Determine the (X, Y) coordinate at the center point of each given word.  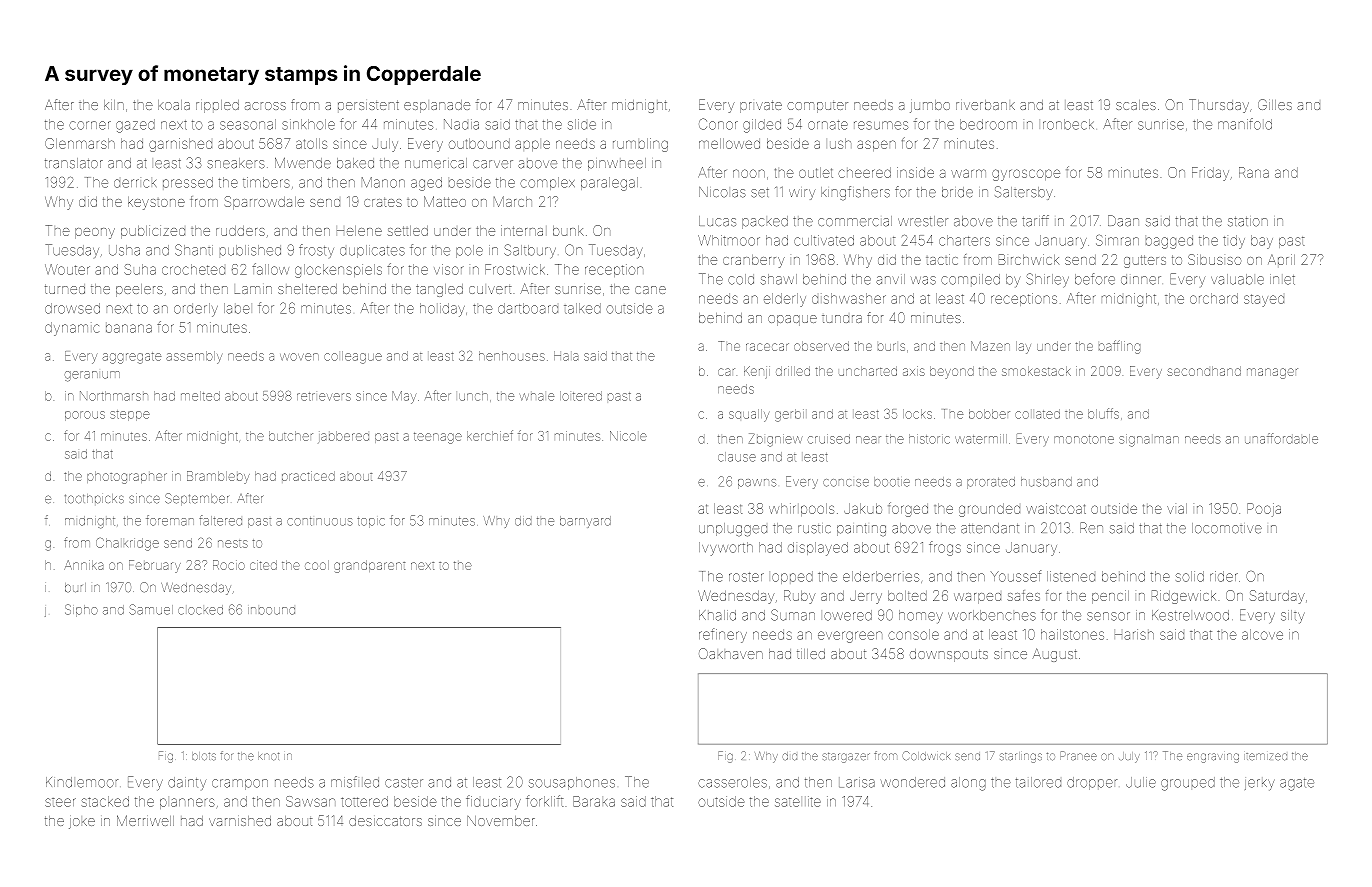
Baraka (594, 801)
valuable (1237, 279)
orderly (196, 310)
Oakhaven (731, 653)
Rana (1254, 172)
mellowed (729, 143)
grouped (1188, 784)
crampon (240, 784)
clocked (200, 610)
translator (74, 163)
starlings (1021, 757)
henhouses (512, 356)
